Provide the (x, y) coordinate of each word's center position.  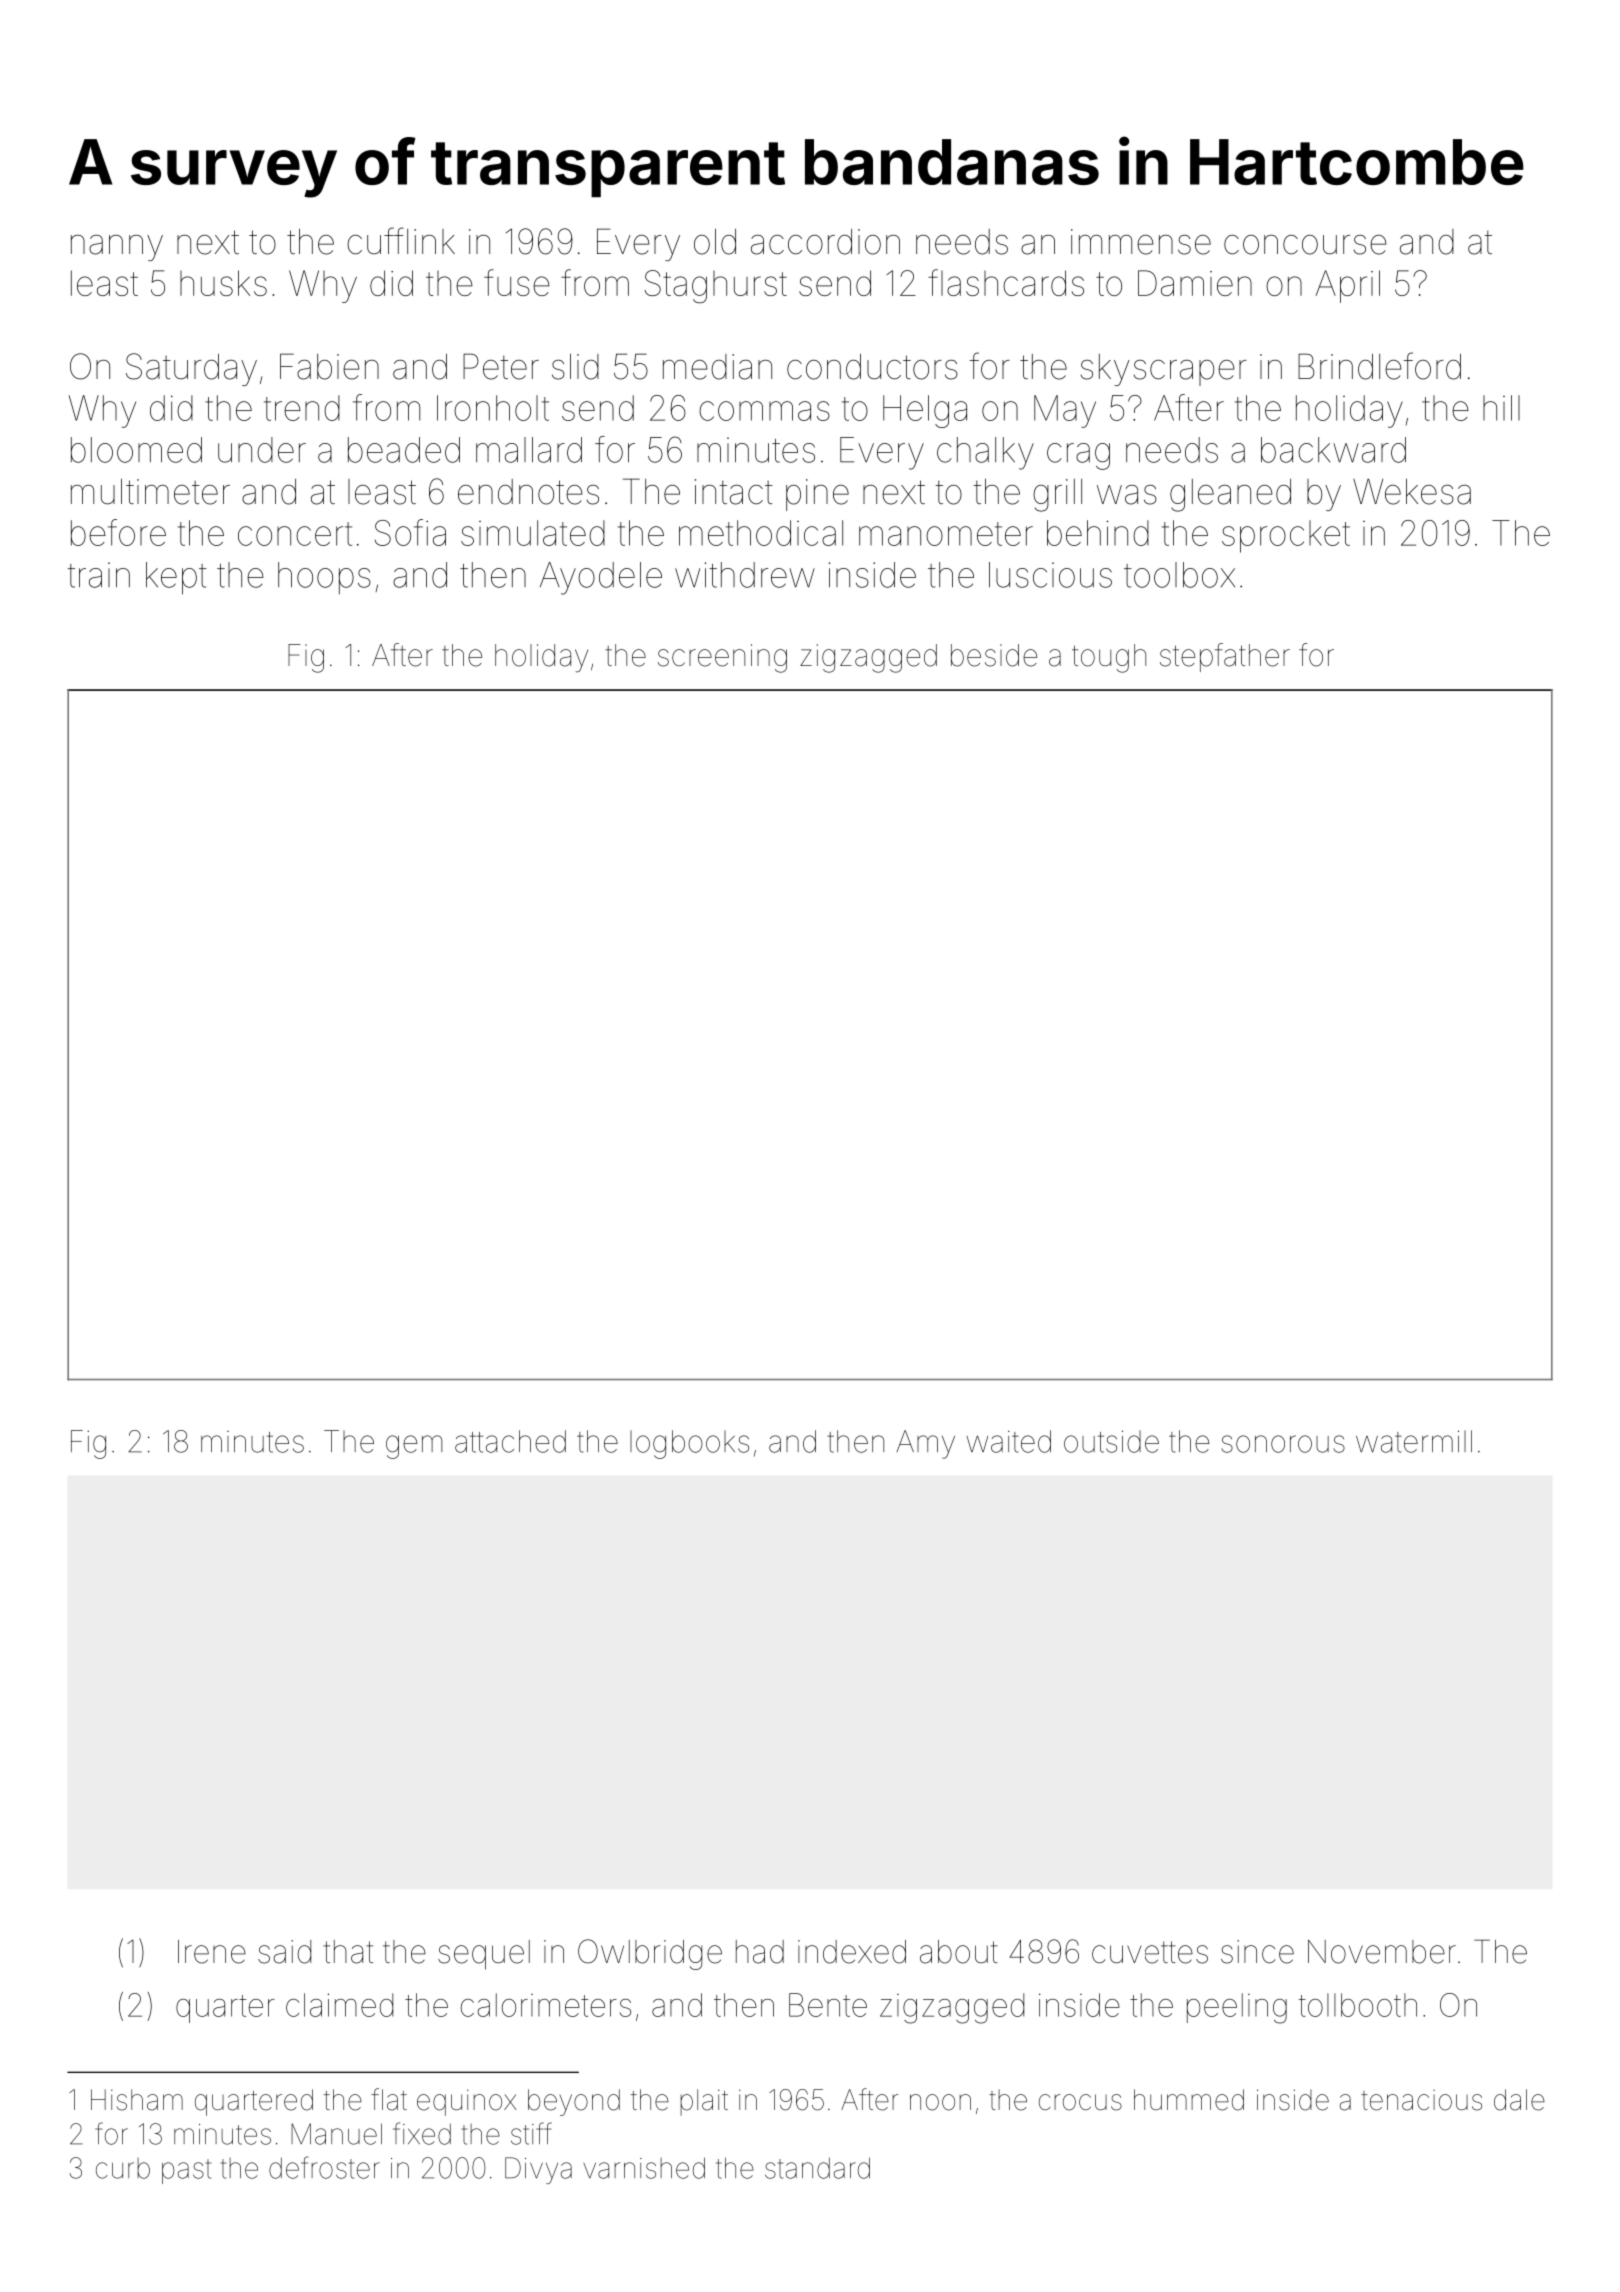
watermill (1414, 1441)
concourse (1305, 245)
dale (1519, 2100)
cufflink (401, 241)
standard (817, 2168)
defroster (324, 2167)
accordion (825, 242)
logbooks (689, 1444)
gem (414, 1447)
